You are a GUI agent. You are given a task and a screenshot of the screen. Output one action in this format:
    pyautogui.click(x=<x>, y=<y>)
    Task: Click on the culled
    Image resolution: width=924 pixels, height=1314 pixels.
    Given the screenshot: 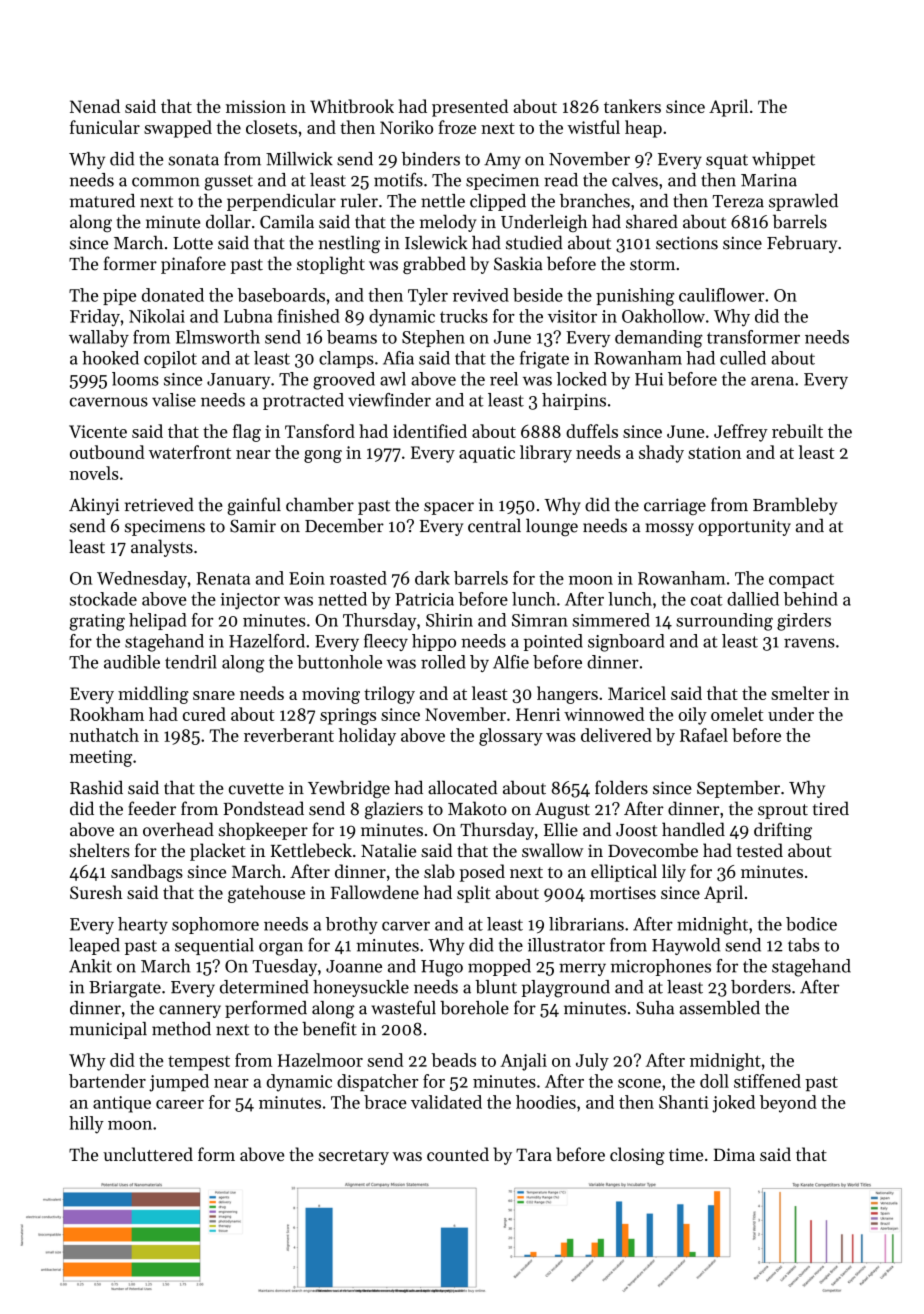 What is the action you would take?
    pyautogui.click(x=743, y=358)
